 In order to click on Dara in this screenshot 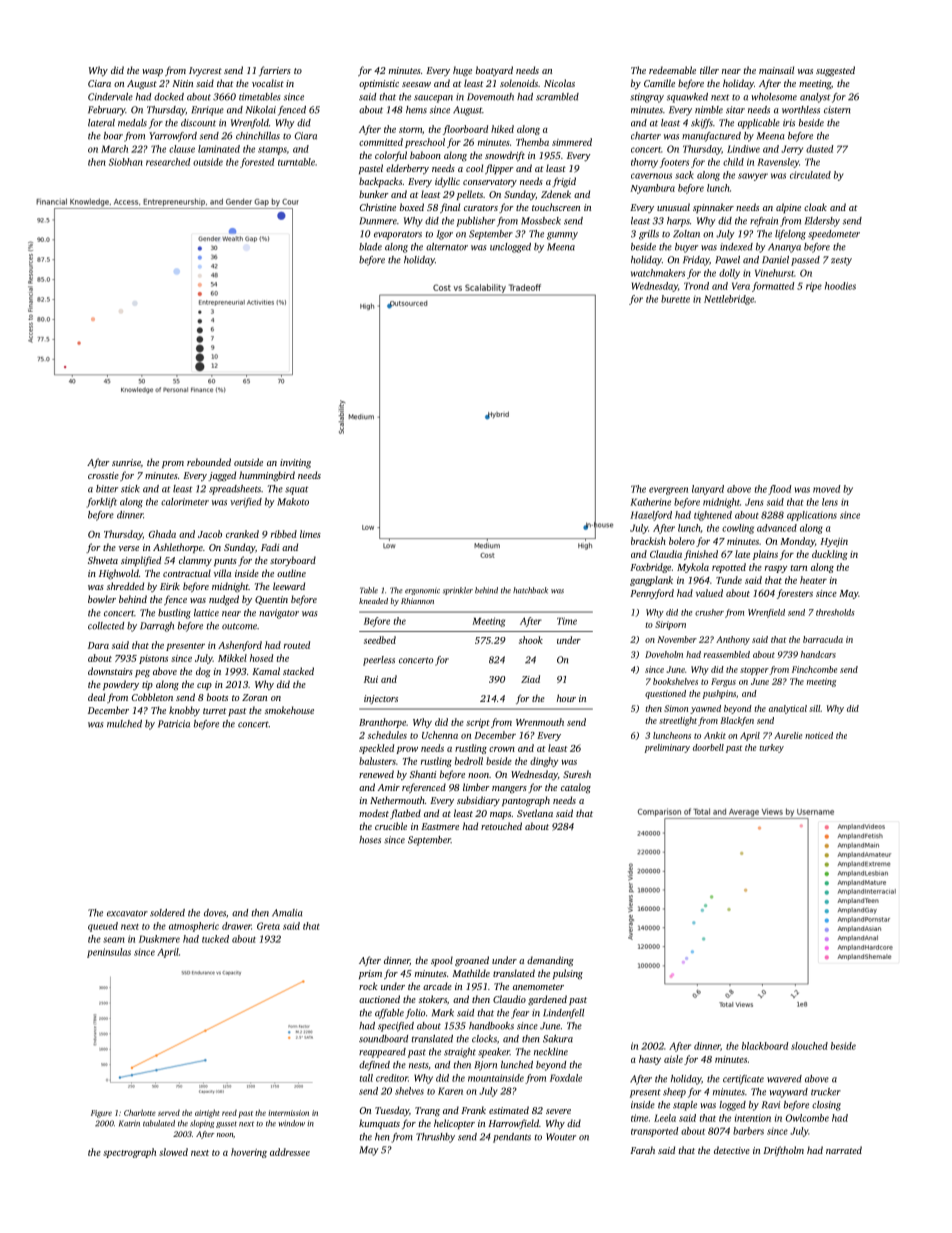, I will do `click(98, 645)`.
